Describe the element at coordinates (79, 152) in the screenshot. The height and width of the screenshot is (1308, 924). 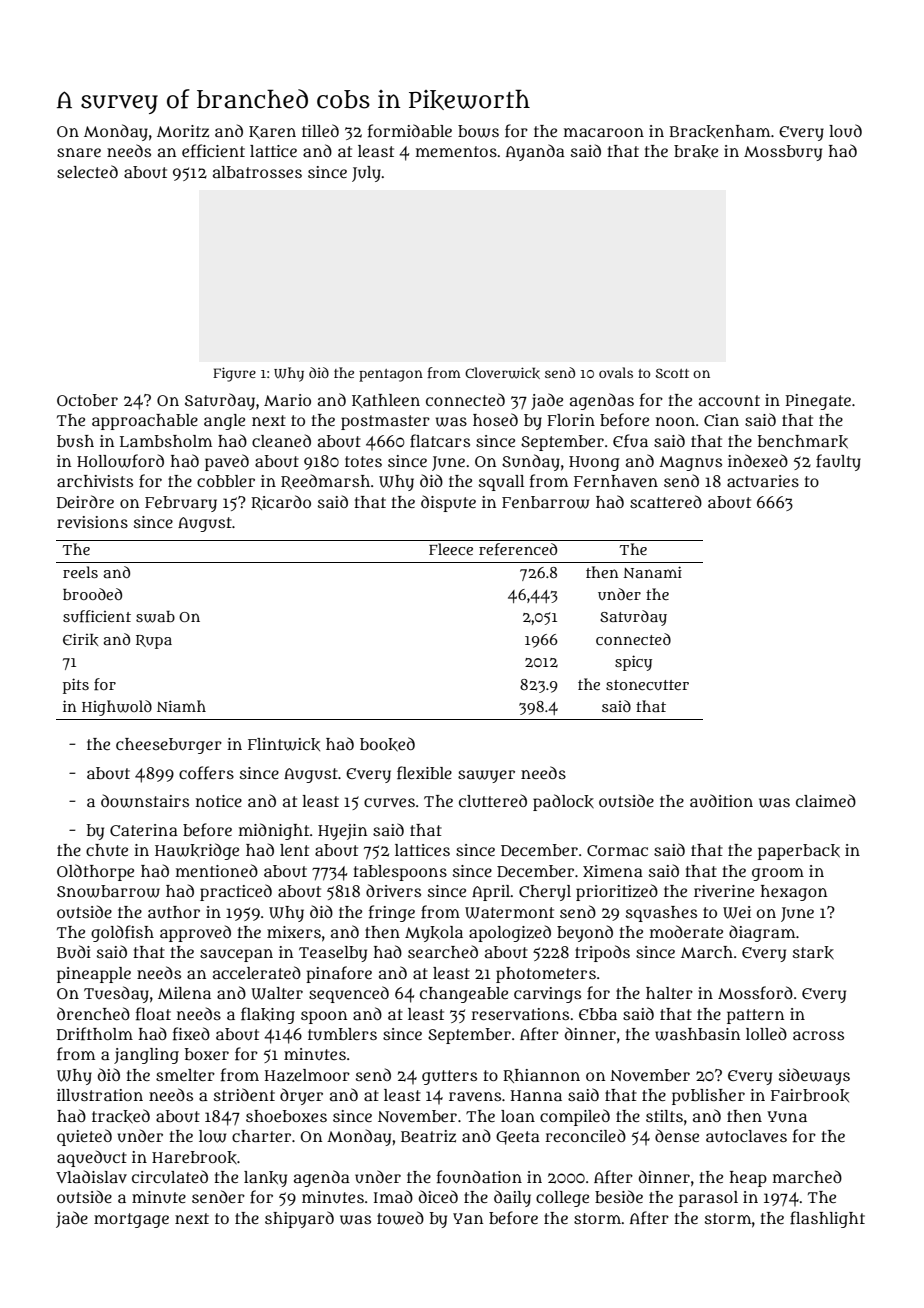
I see `snare` at that location.
